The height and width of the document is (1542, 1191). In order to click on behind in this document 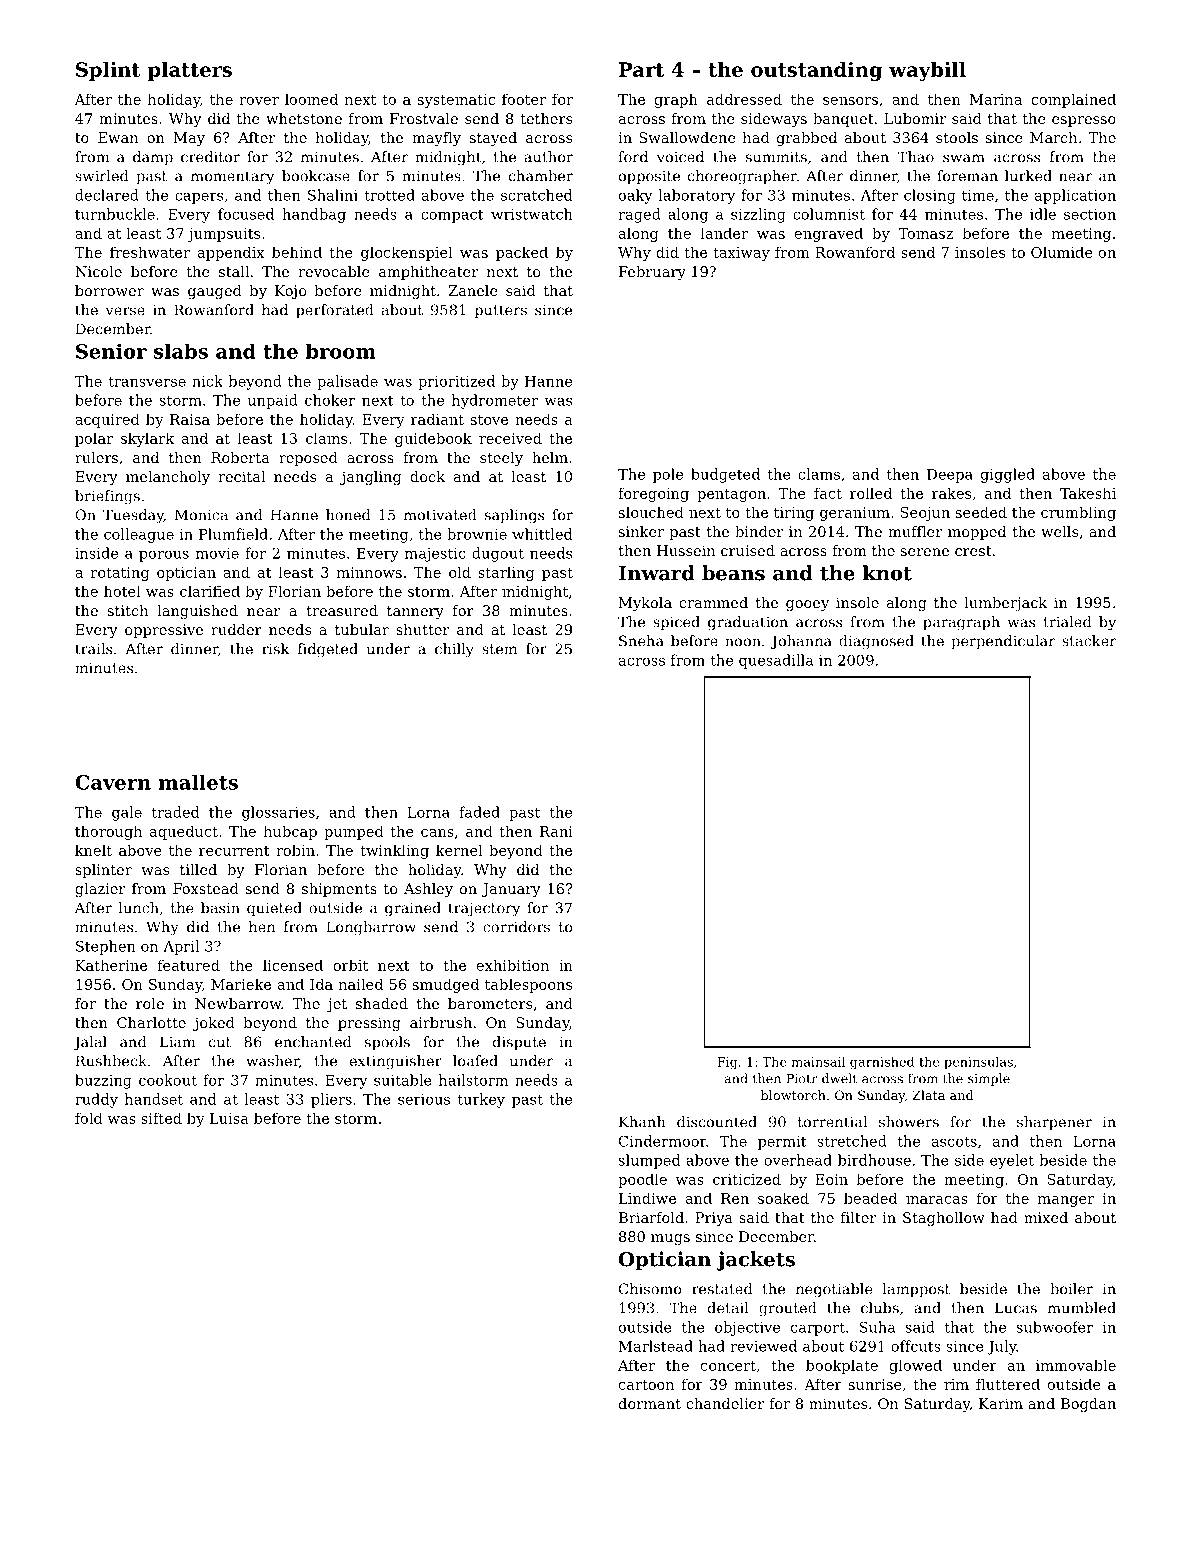, I will do `click(297, 252)`.
